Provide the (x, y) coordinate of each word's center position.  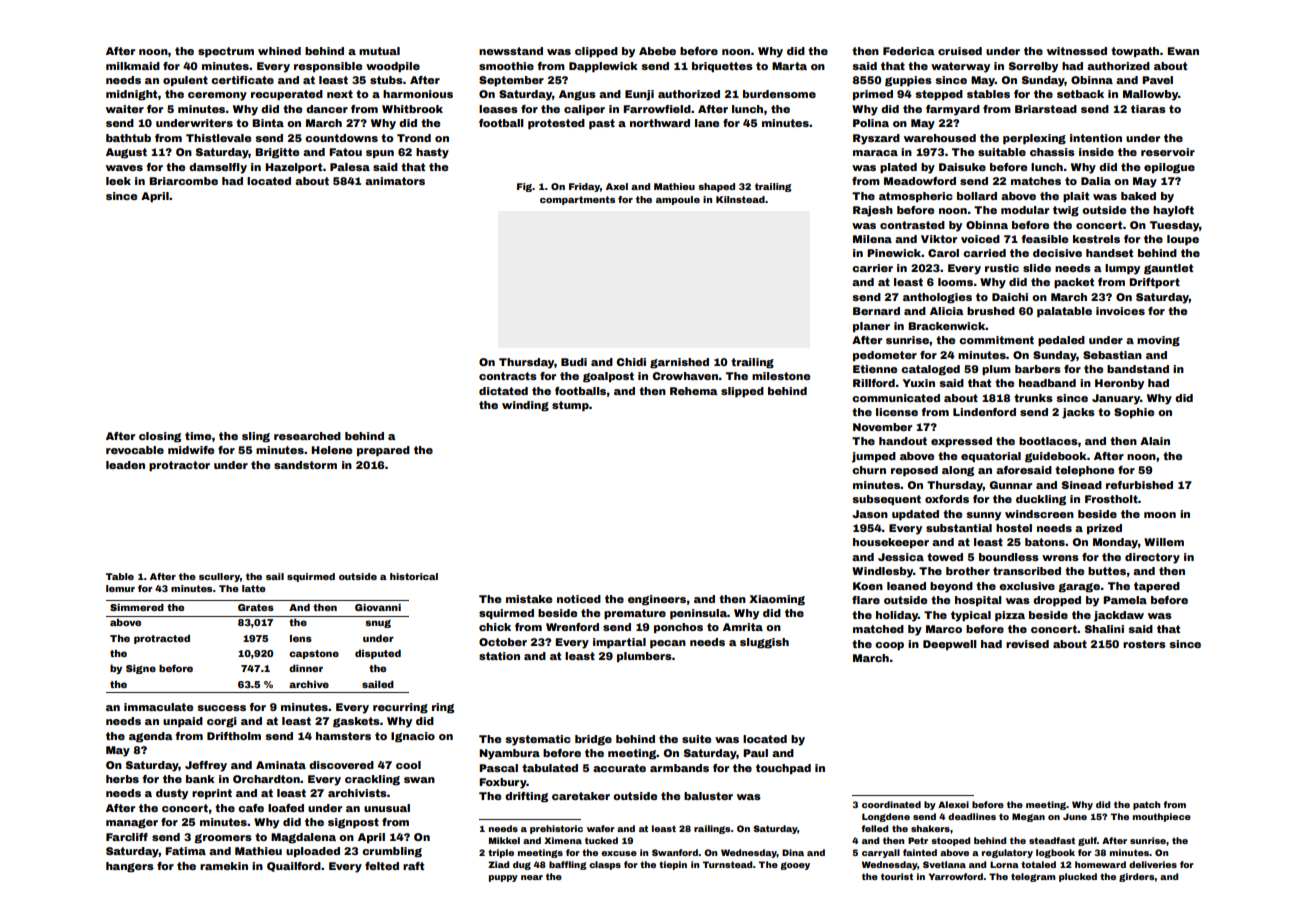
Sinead (1082, 485)
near (532, 877)
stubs (386, 80)
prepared (383, 451)
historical (414, 576)
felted (382, 866)
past (602, 124)
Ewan (1183, 51)
